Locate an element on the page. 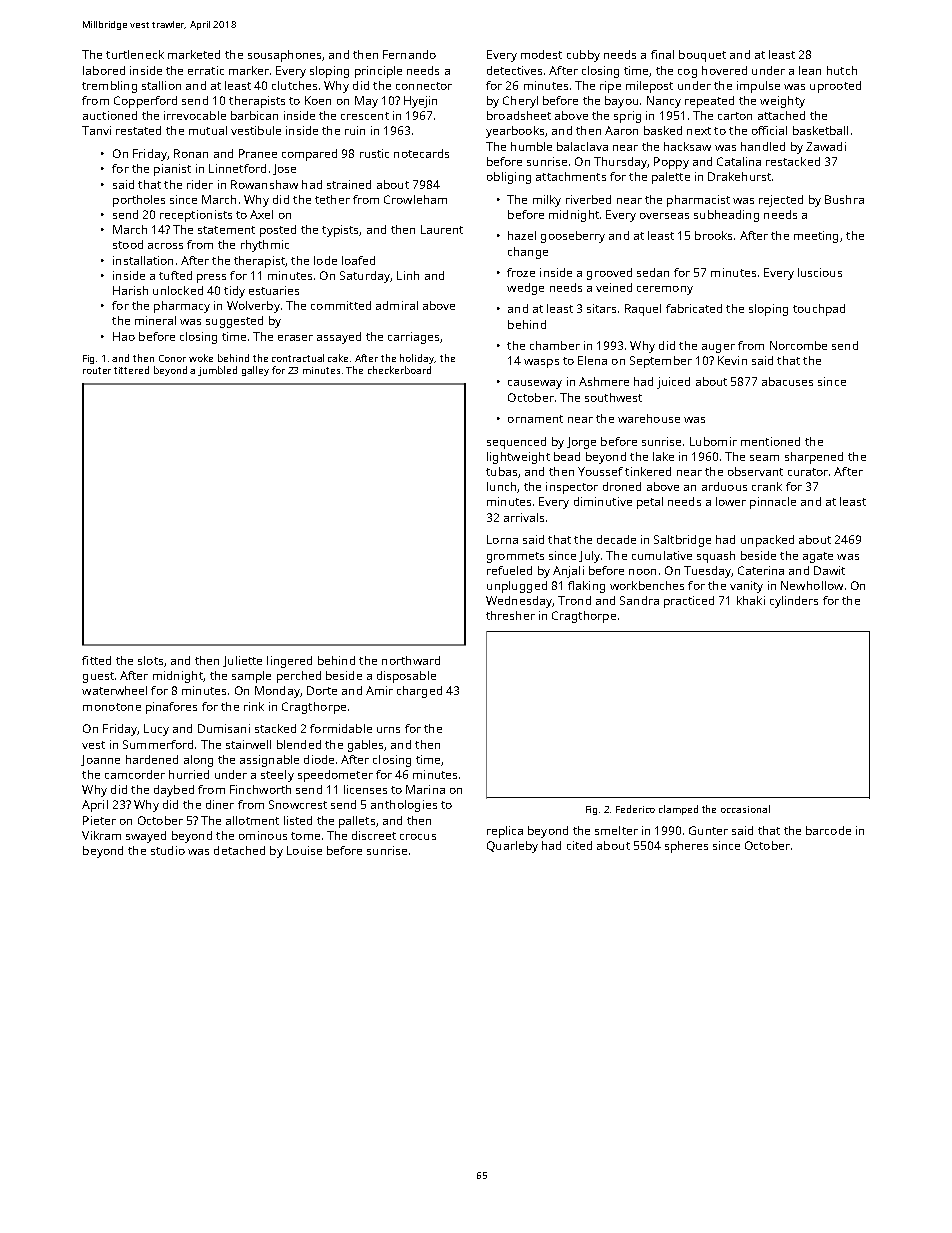 The height and width of the image is (1233, 952). detached is located at coordinates (239, 850).
